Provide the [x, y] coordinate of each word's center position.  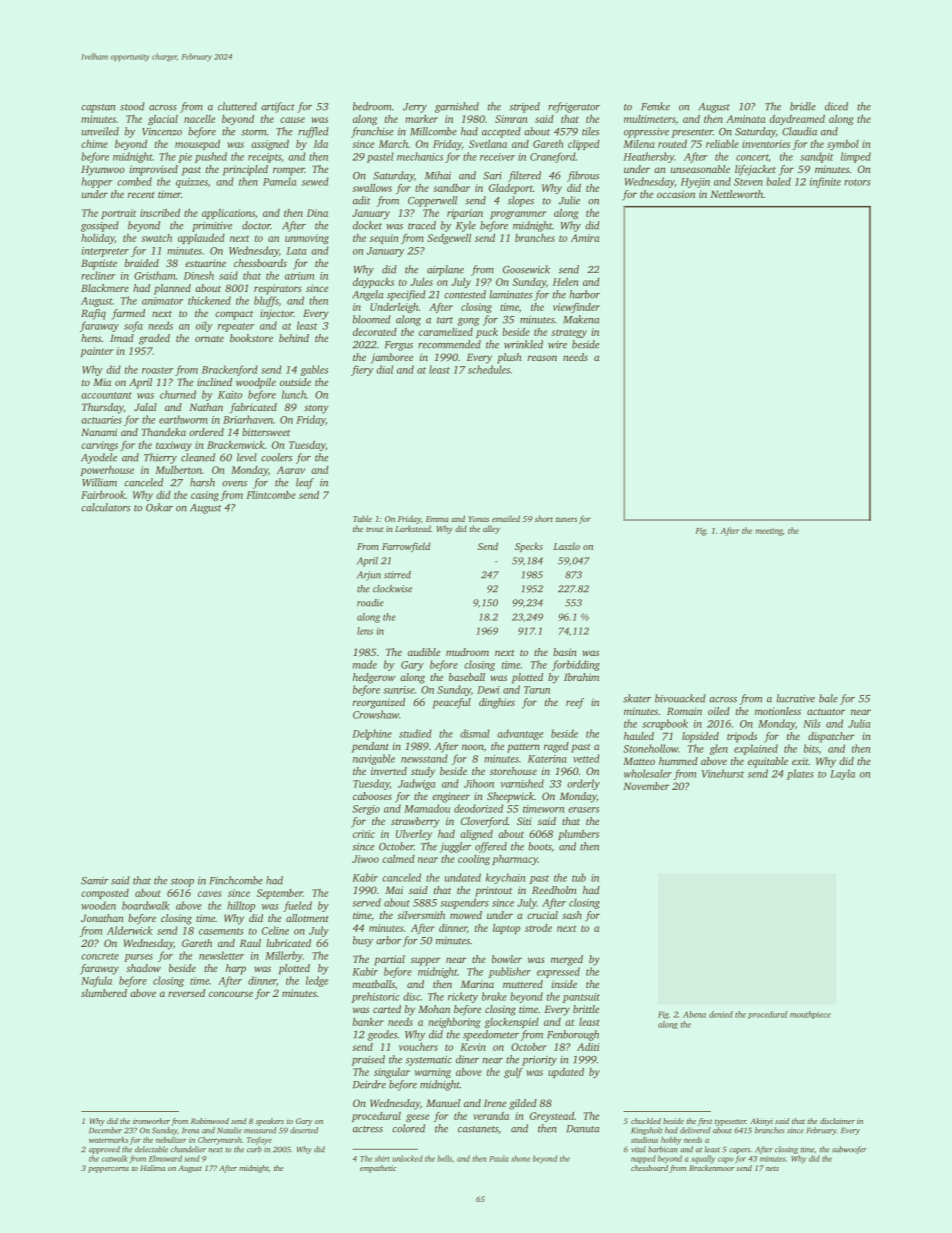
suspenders [464, 903]
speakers [270, 1122]
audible [424, 652]
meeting [769, 532]
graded [154, 339]
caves [209, 894]
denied [721, 1014]
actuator [826, 712]
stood [132, 106]
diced [836, 106]
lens [365, 631]
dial [384, 369]
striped [524, 107]
